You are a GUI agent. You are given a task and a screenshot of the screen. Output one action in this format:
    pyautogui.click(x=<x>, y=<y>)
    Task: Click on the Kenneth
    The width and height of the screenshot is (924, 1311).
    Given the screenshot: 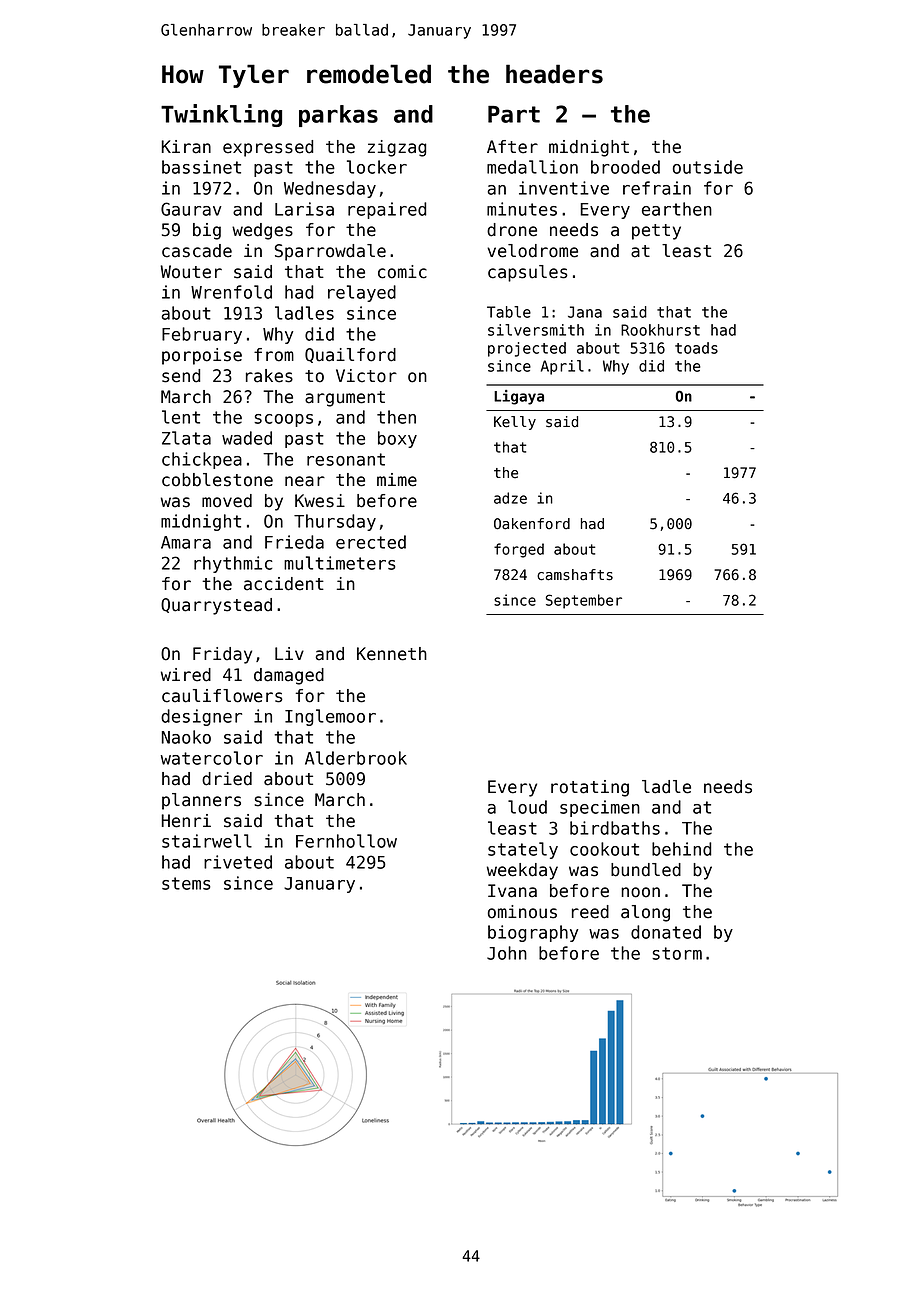 What is the action you would take?
    pyautogui.click(x=392, y=654)
